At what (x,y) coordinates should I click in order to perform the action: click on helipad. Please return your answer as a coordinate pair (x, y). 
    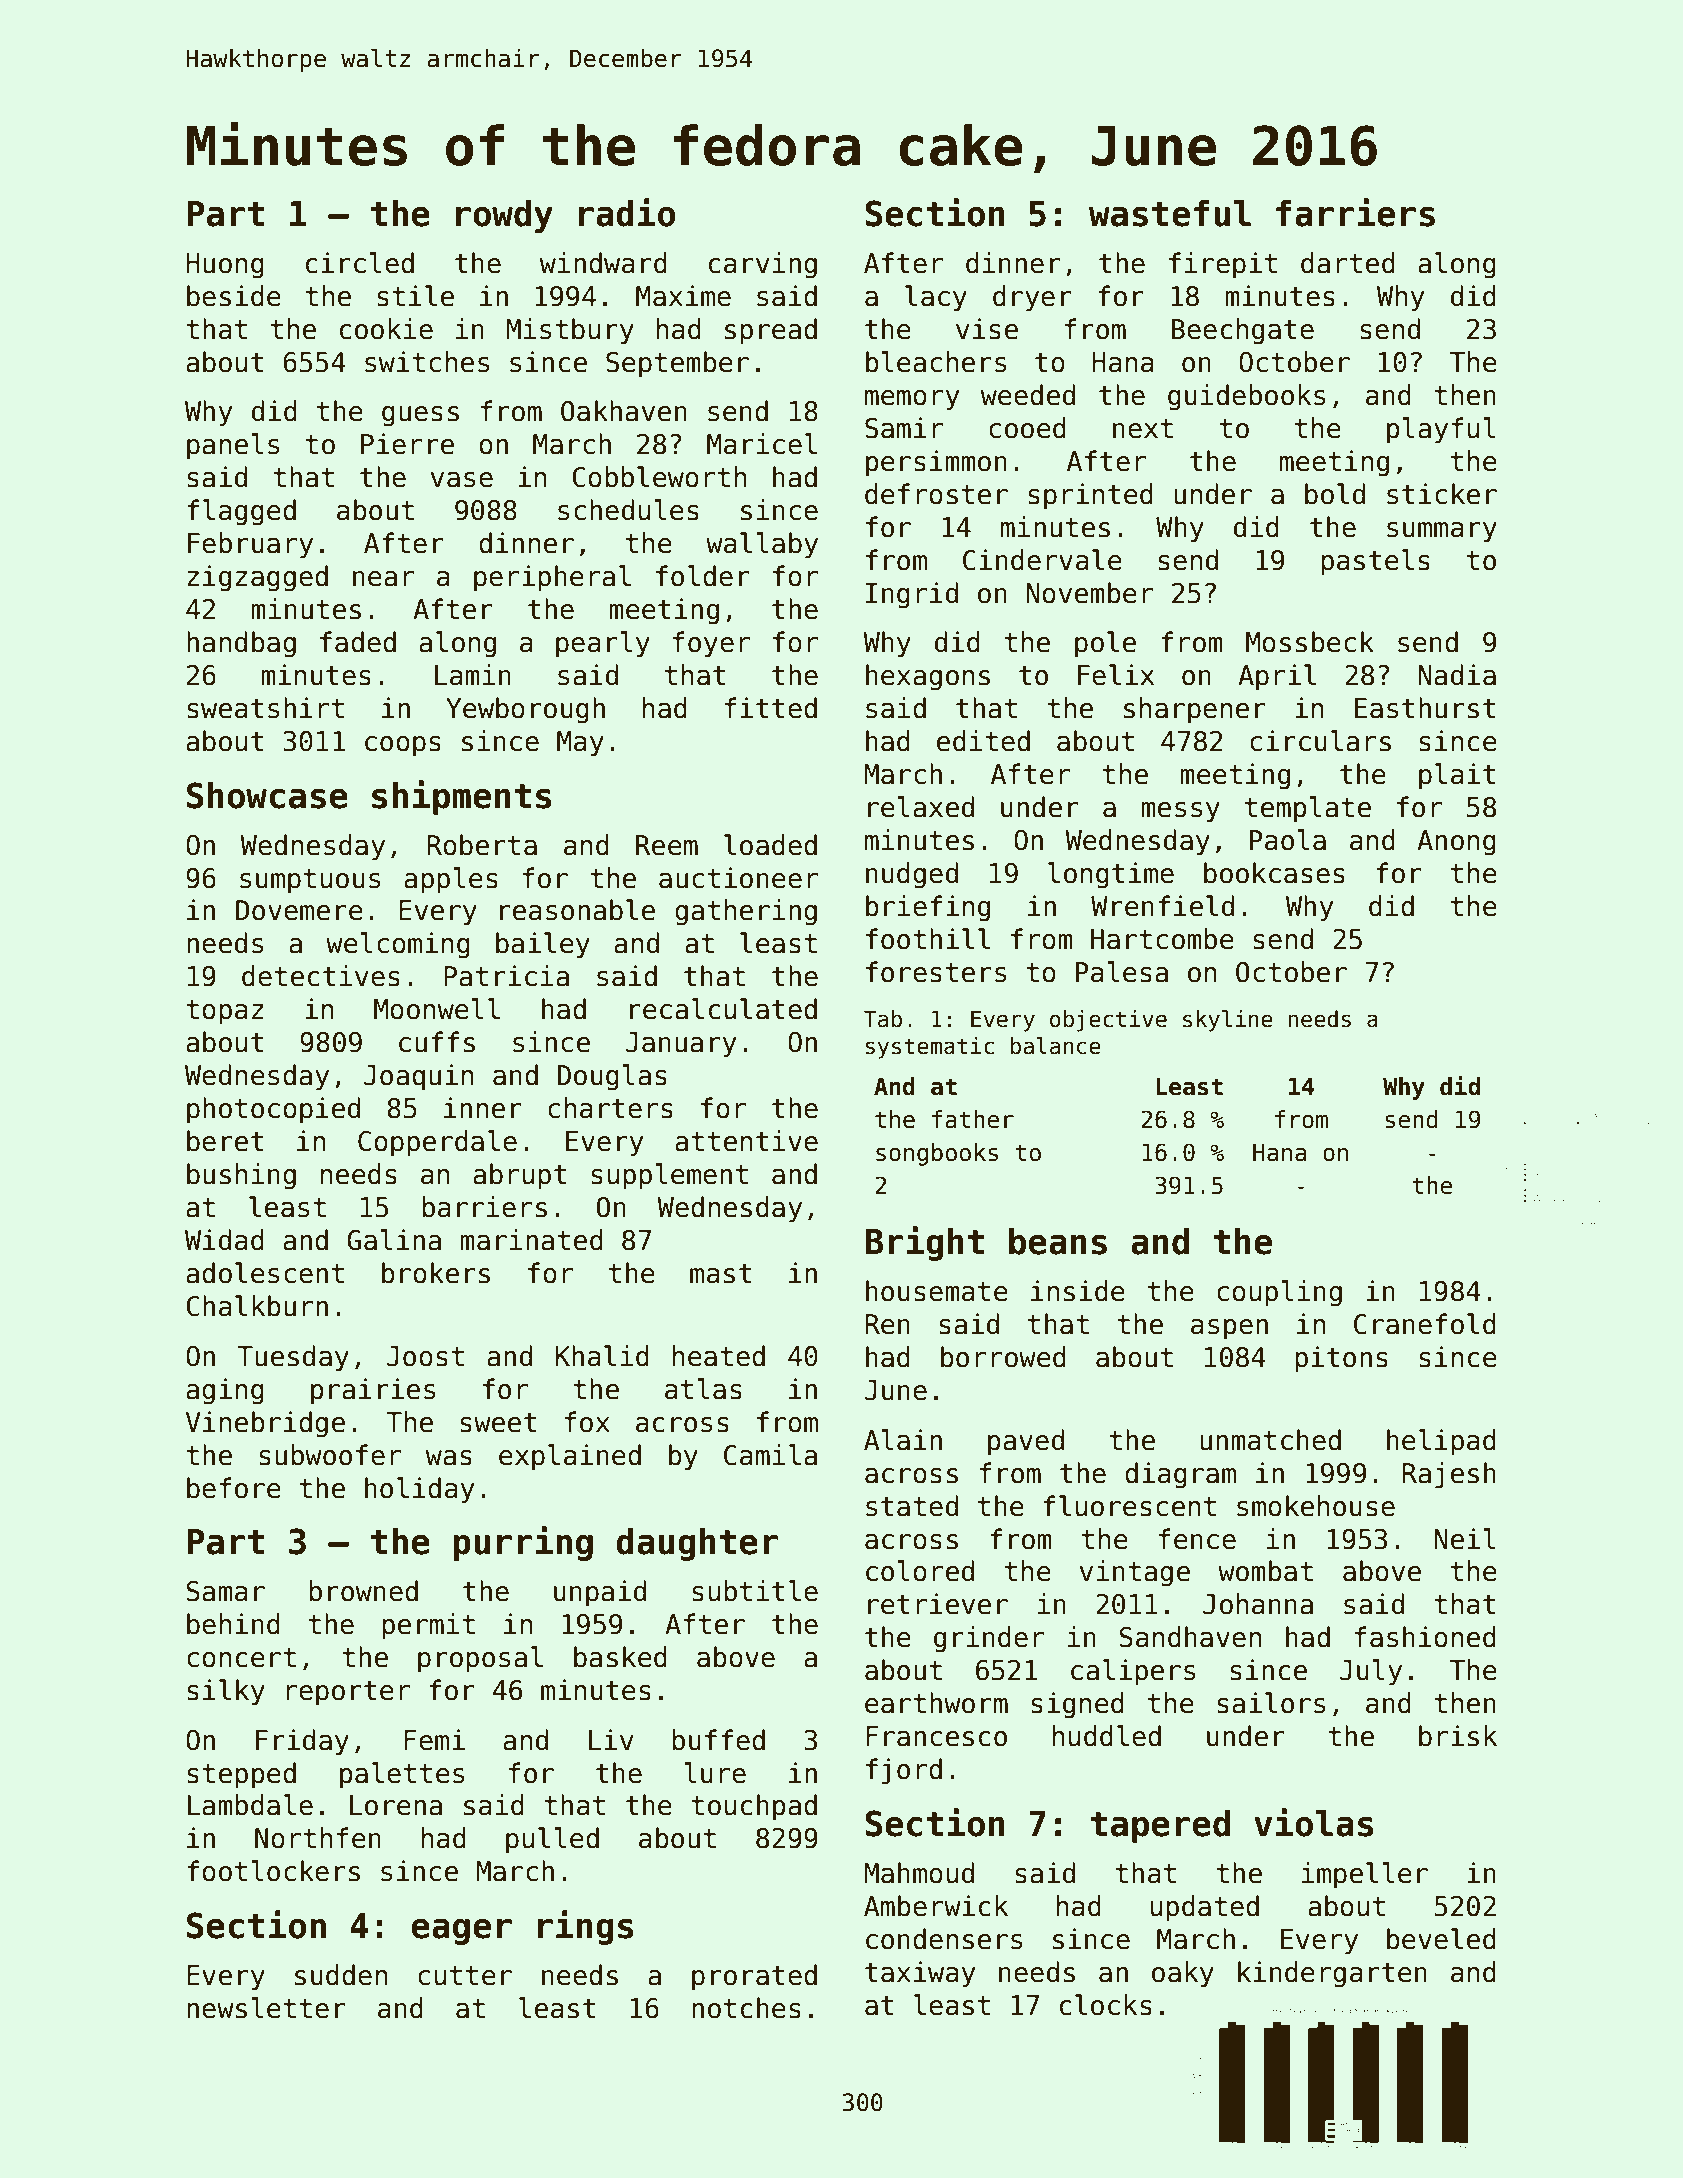
    Looking at the image, I should click on (1441, 1442).
